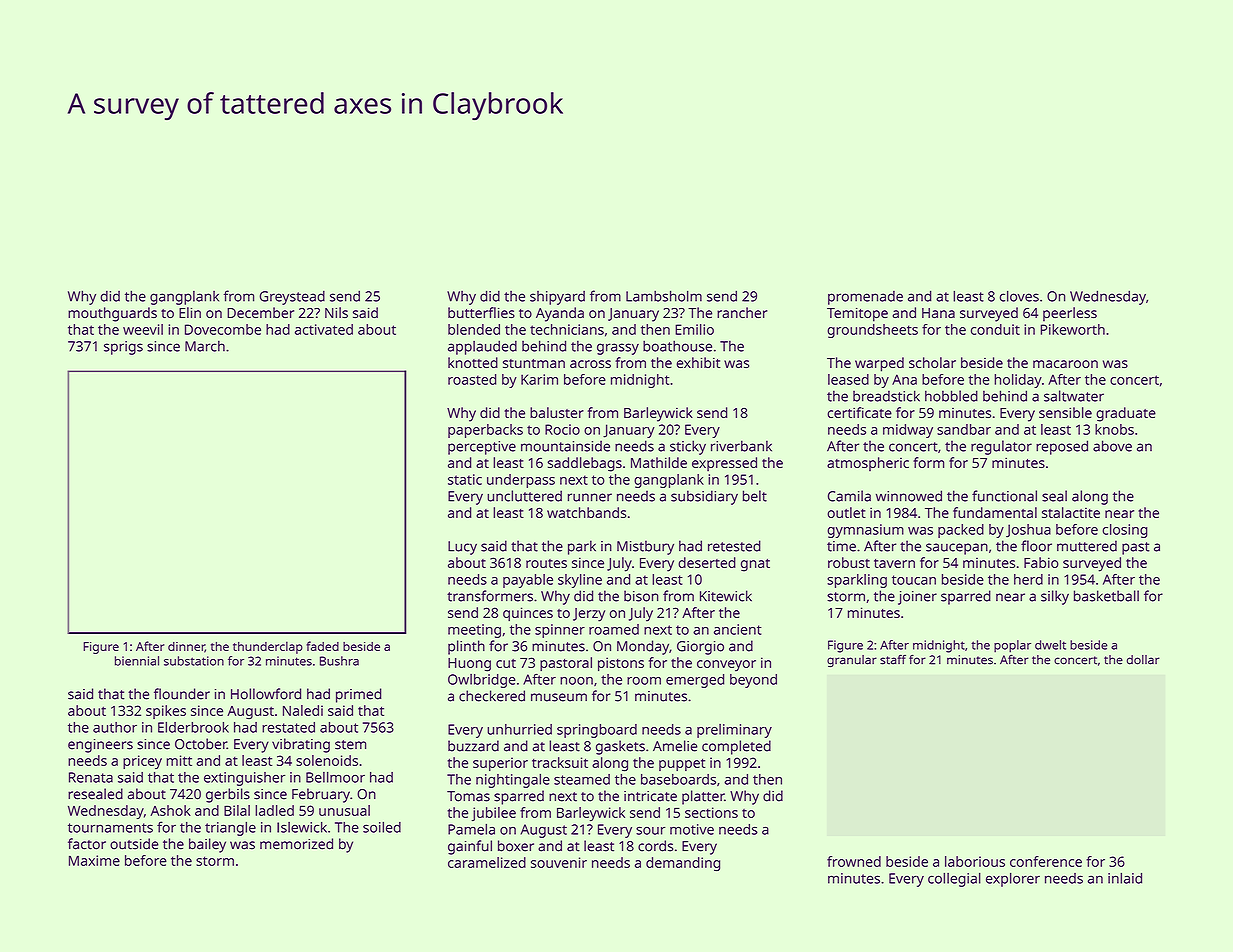  Describe the element at coordinates (292, 297) in the image. I see `Greystead` at that location.
